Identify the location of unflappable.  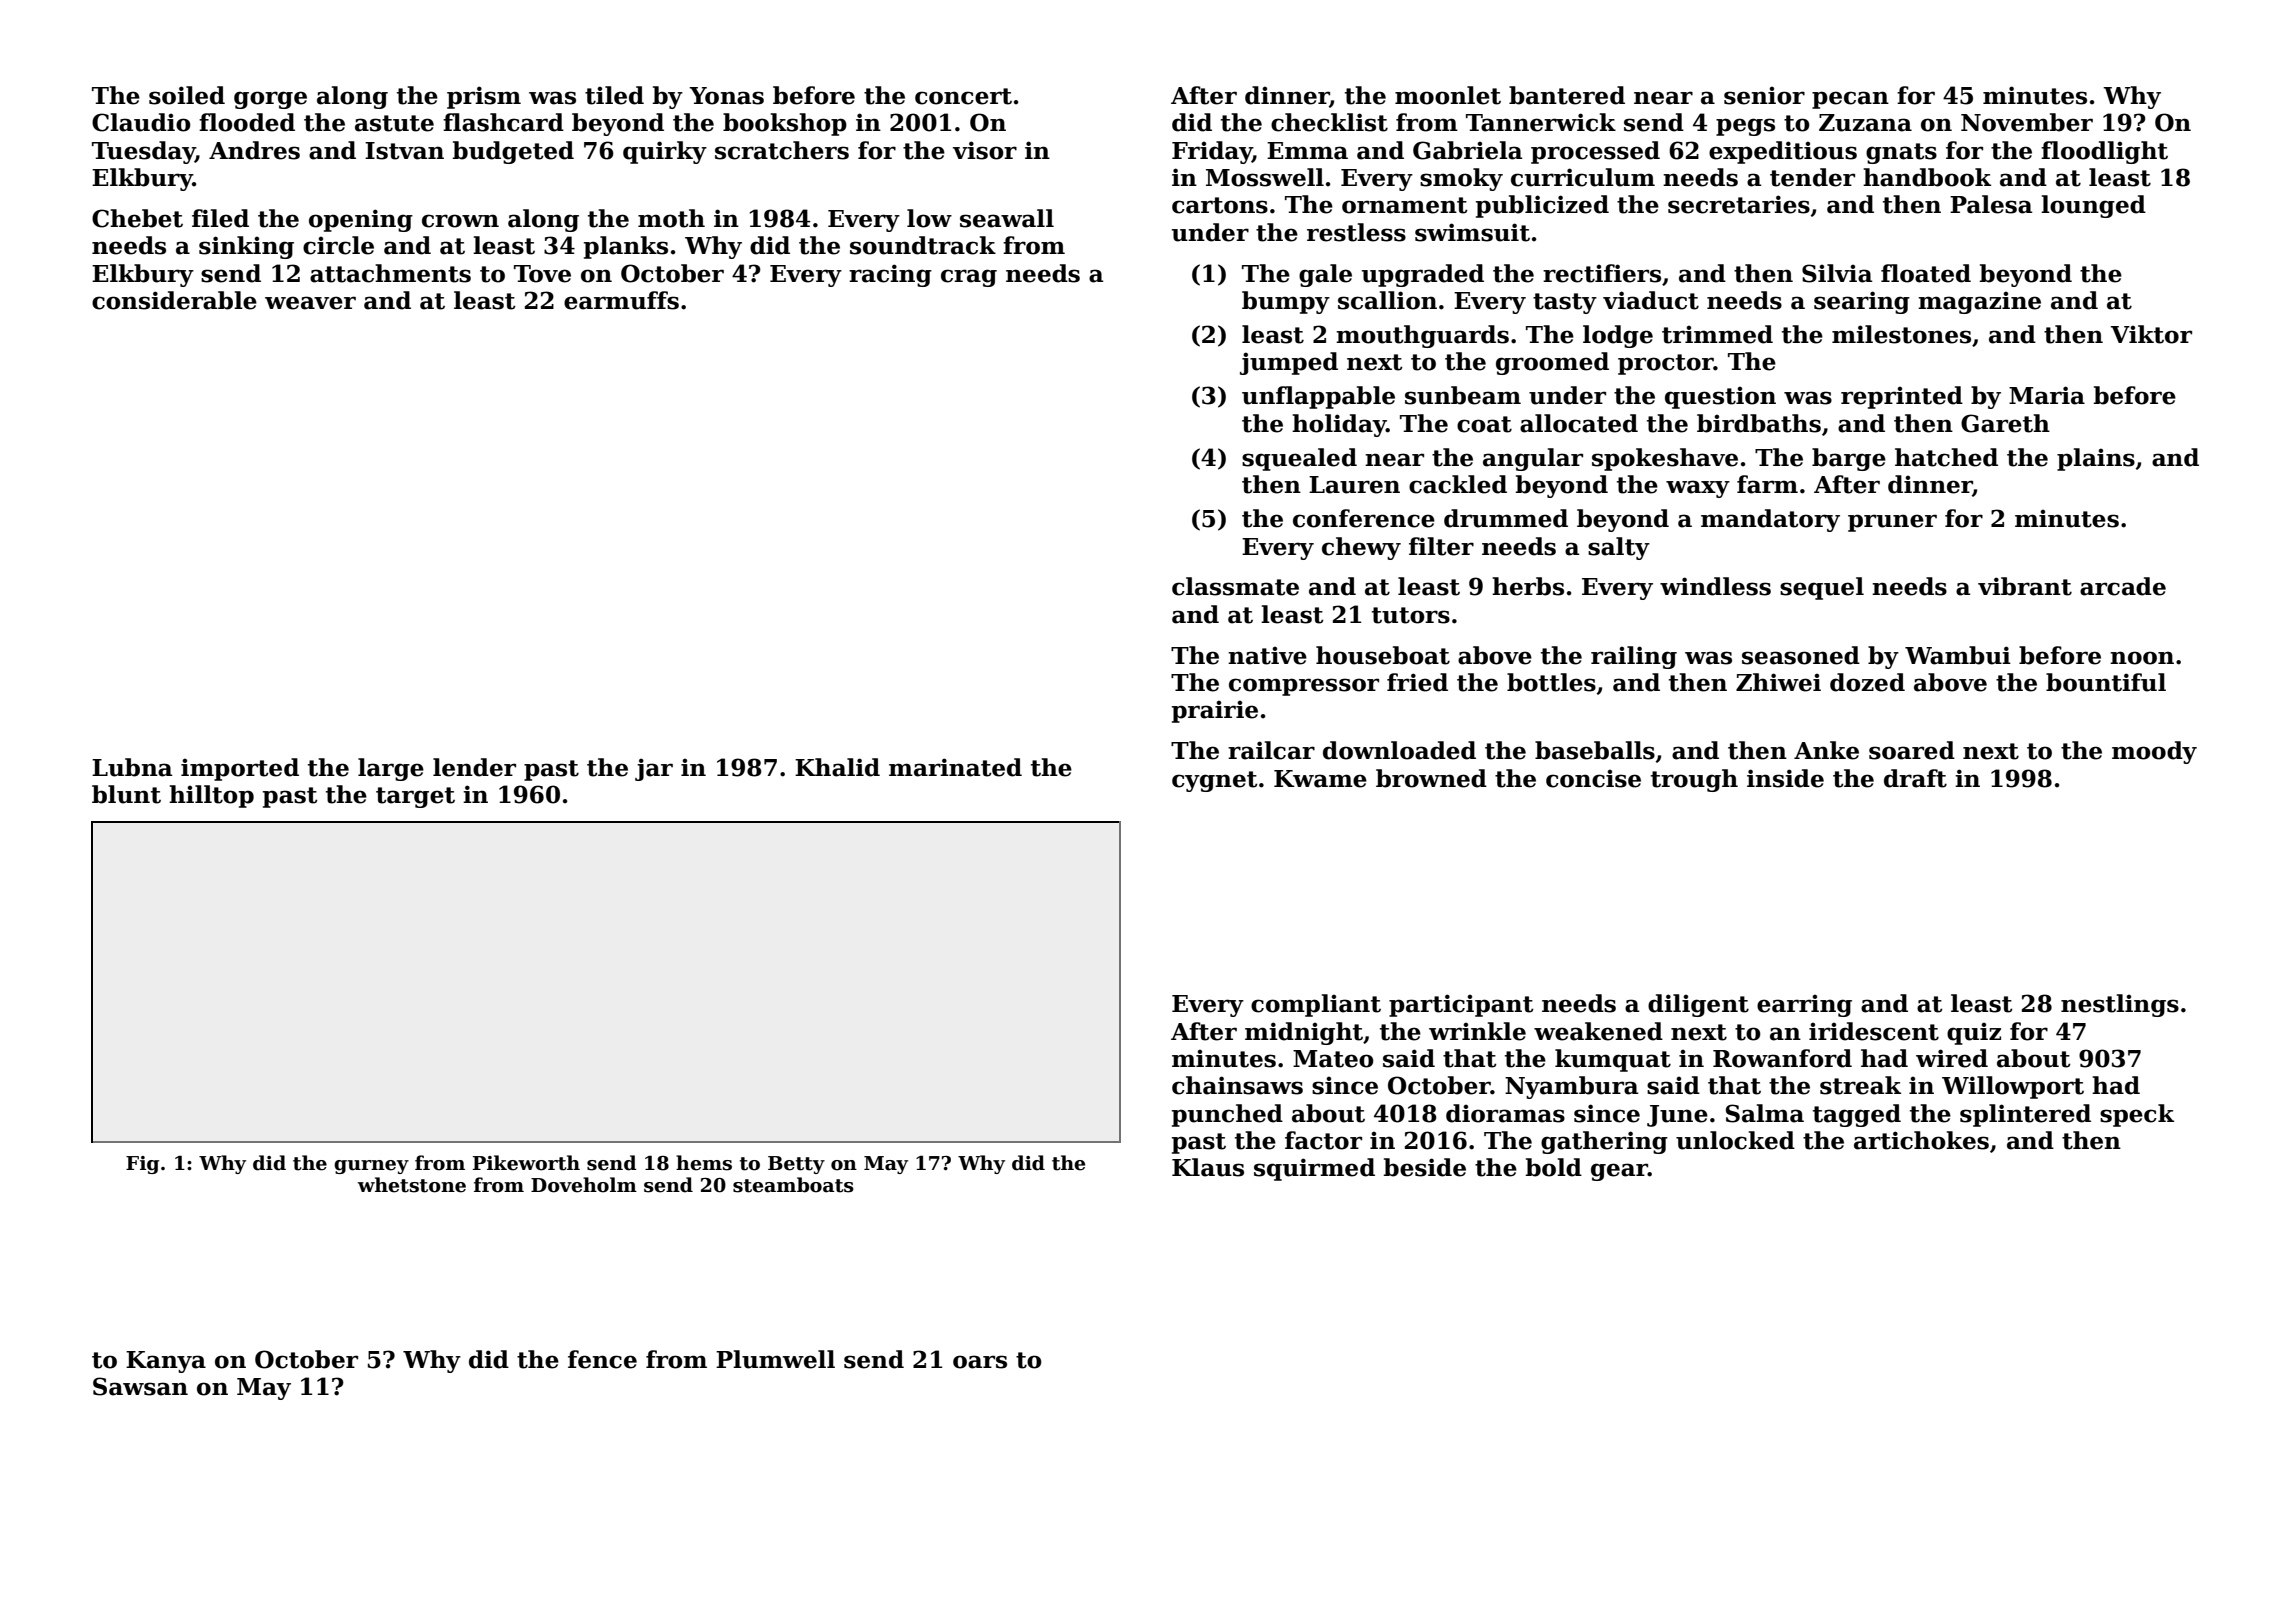
(1318, 397).
